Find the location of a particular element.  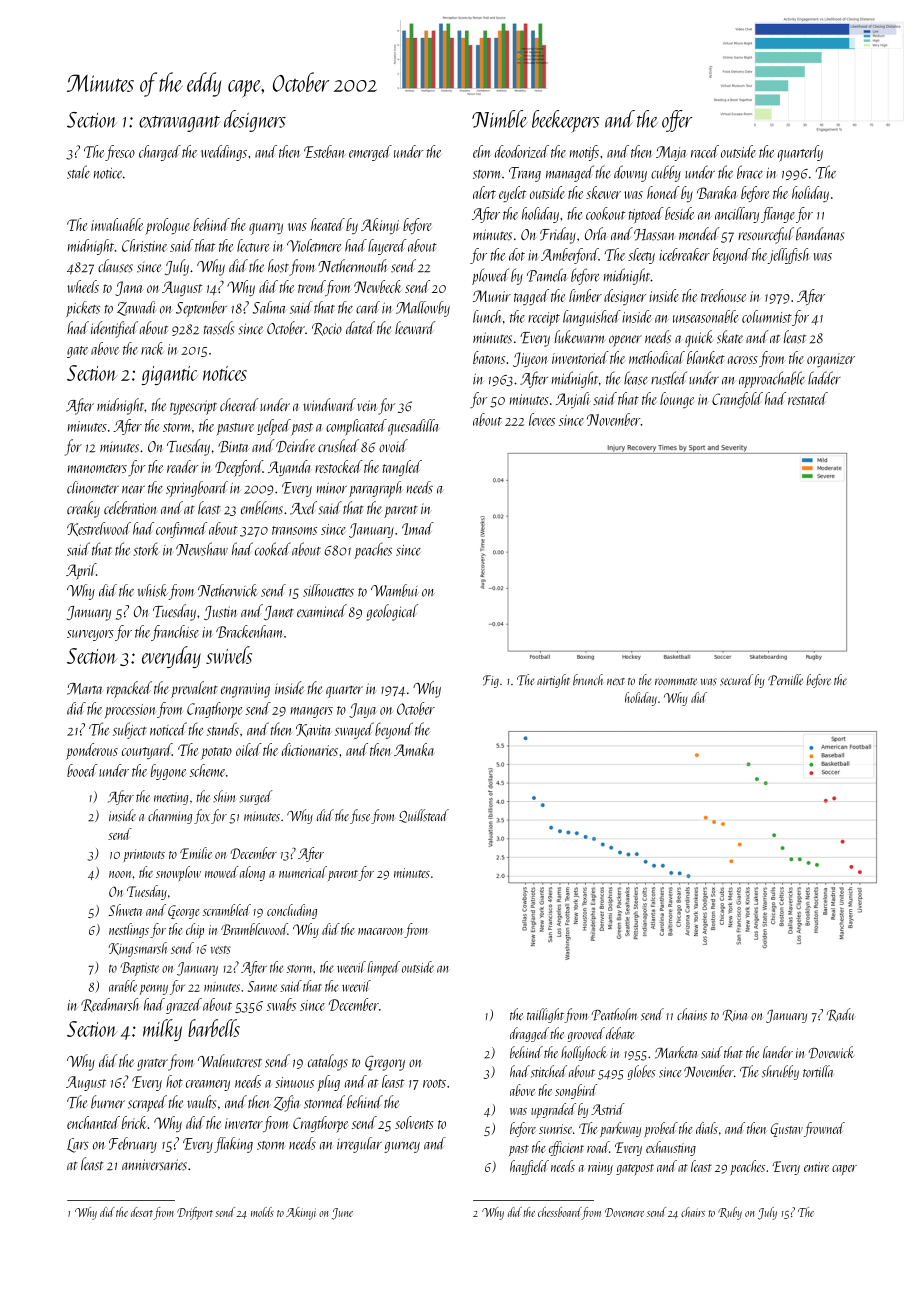

lander is located at coordinates (778, 1052).
